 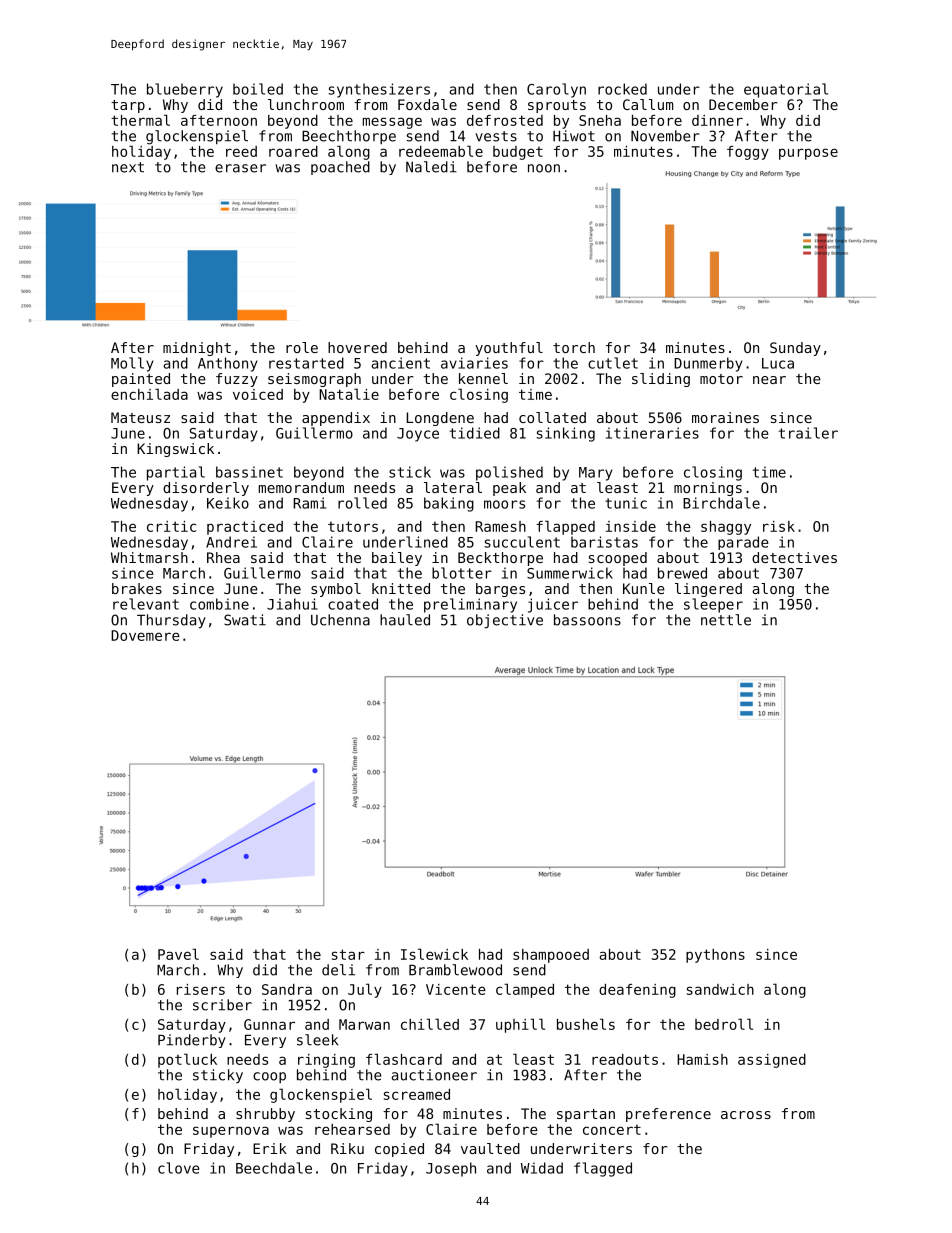 What do you see at coordinates (128, 167) in the screenshot?
I see `next` at bounding box center [128, 167].
